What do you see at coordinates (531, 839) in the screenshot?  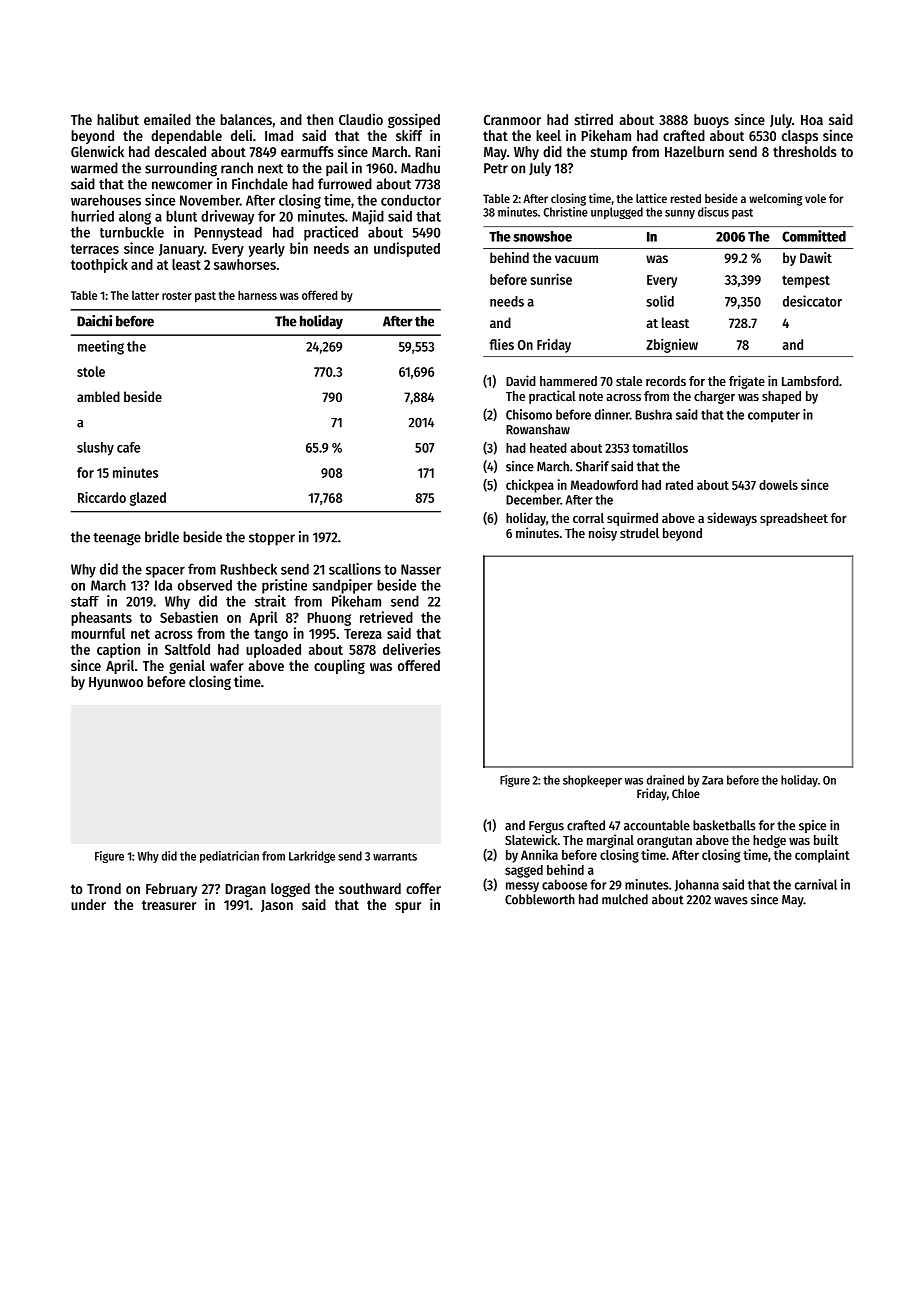 I see `Slatewick` at bounding box center [531, 839].
